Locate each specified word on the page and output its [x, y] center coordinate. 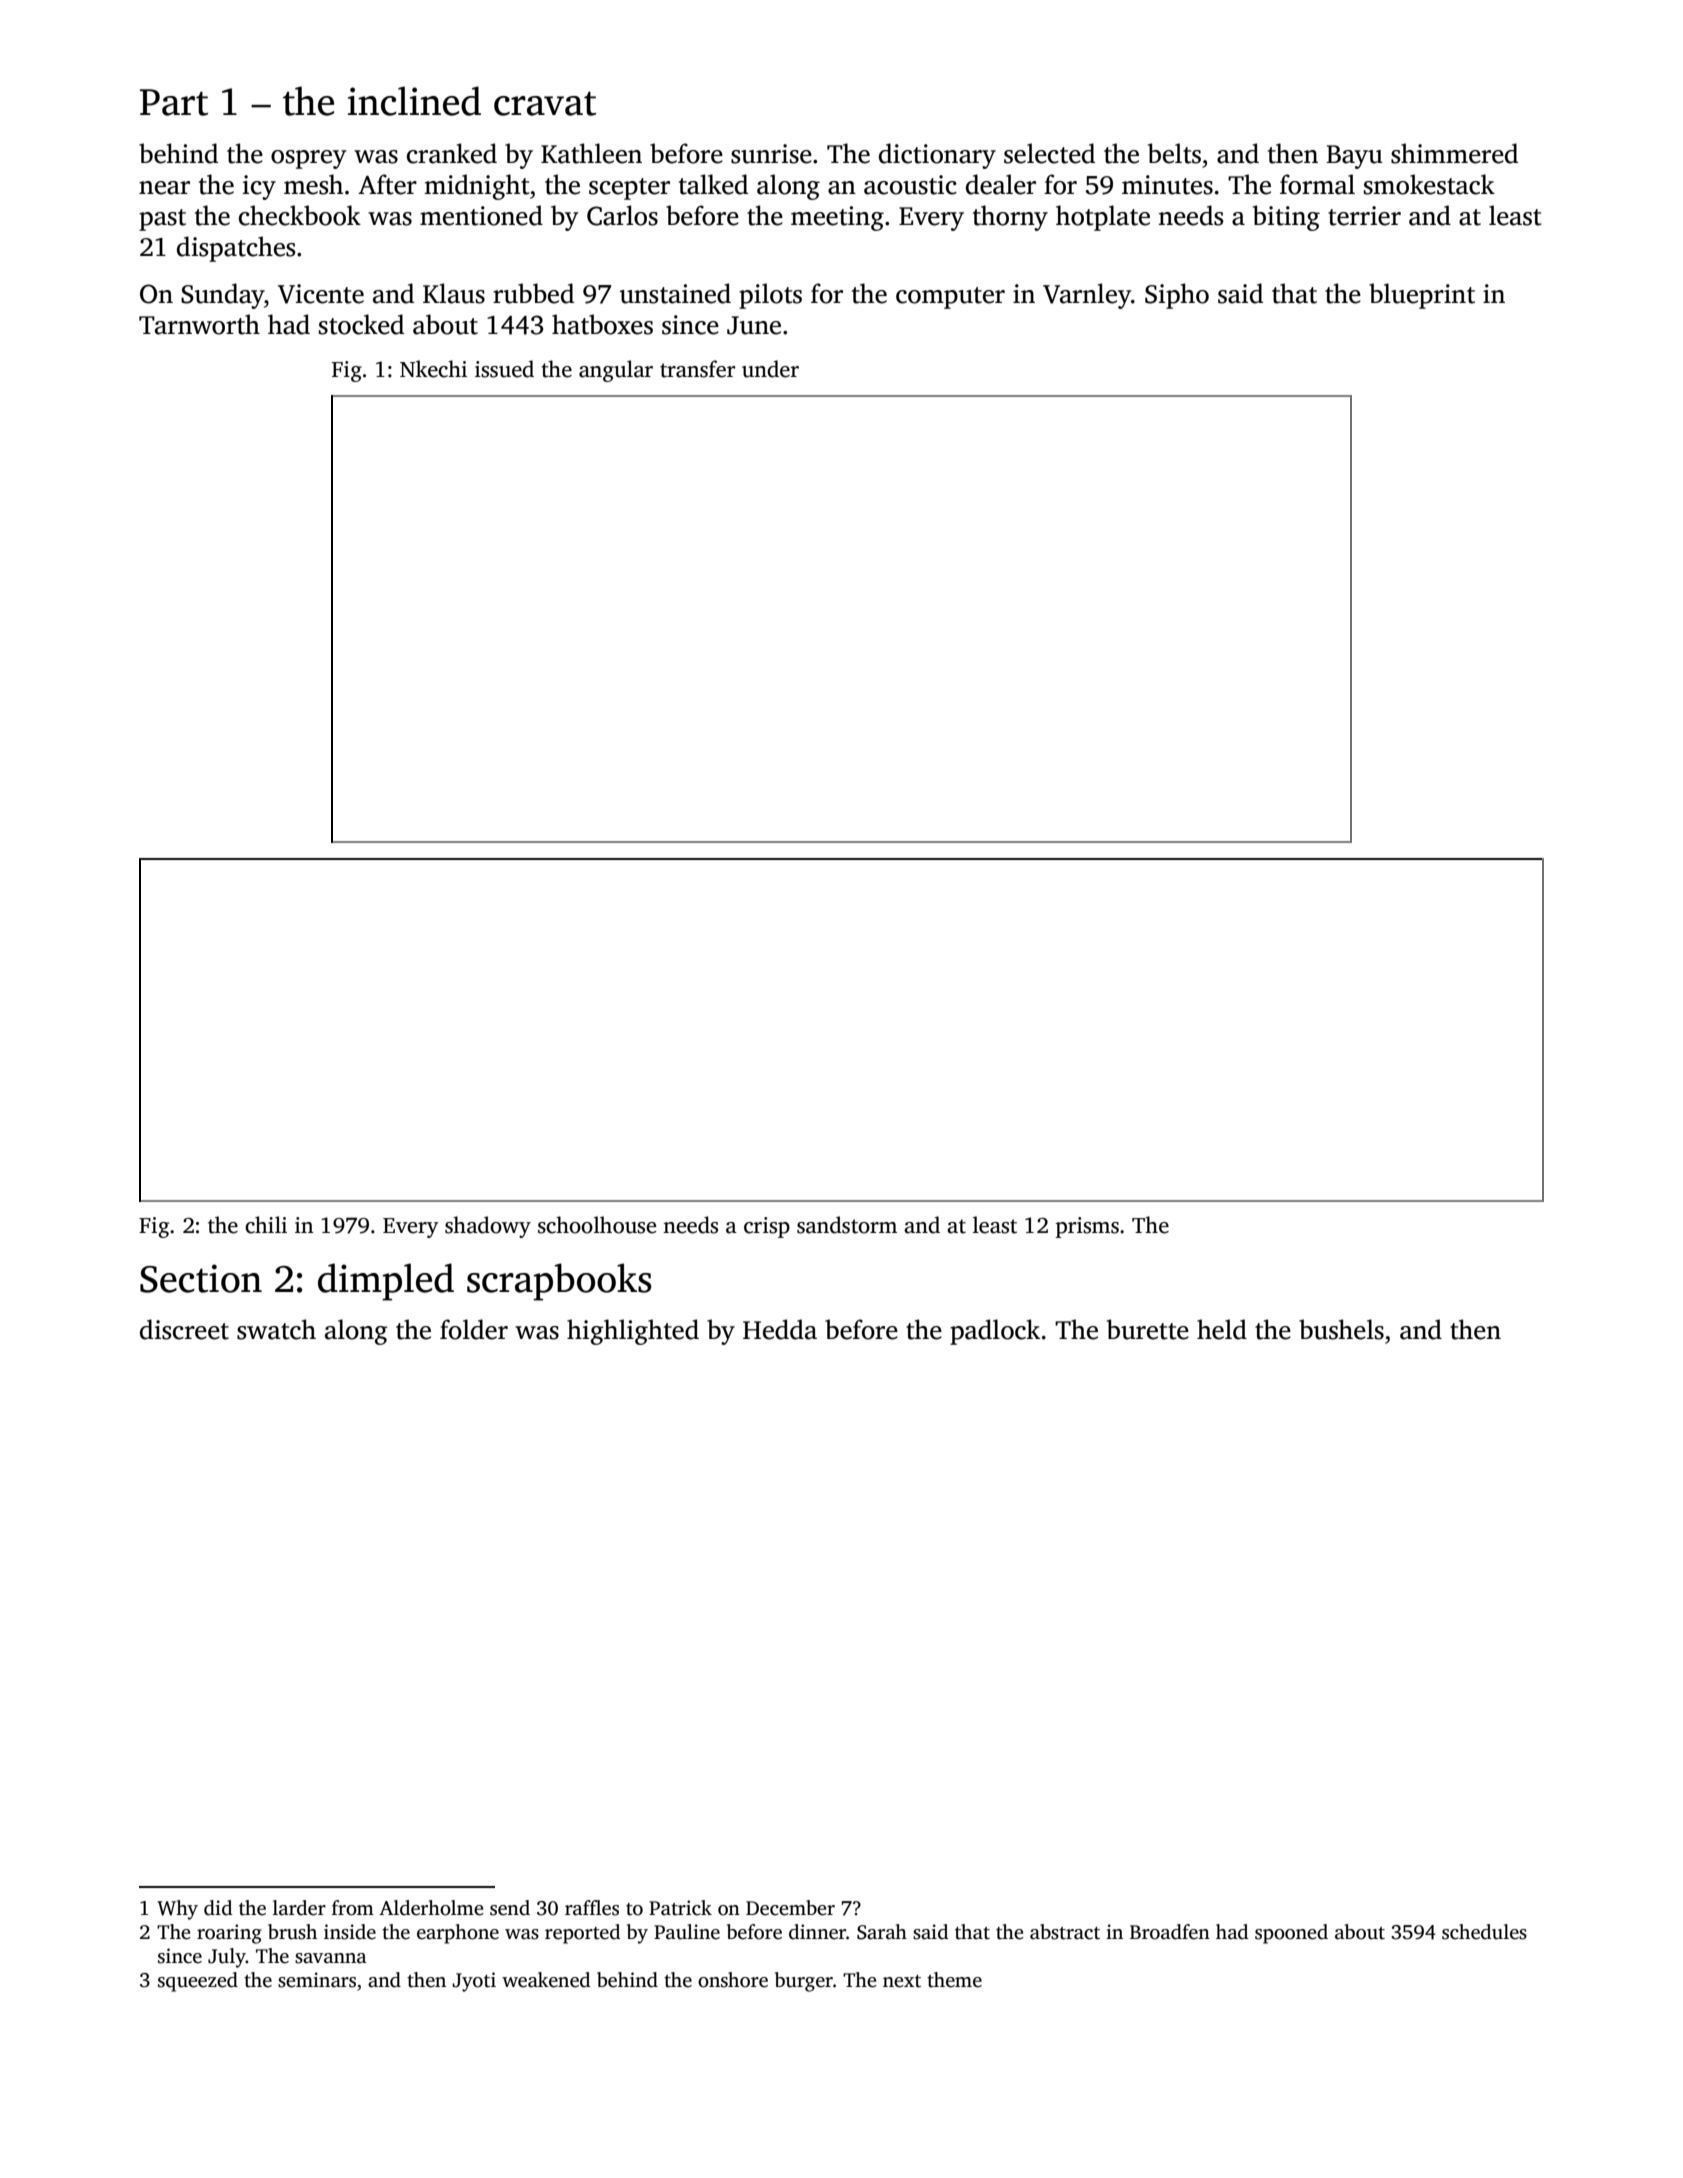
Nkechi [433, 369]
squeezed [198, 1982]
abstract [1065, 1932]
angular [616, 371]
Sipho [1177, 296]
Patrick [680, 1908]
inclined [414, 101]
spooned [1291, 1934]
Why [177, 1910]
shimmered [1454, 153]
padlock [995, 1332]
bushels [1341, 1329]
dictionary [937, 156]
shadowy [488, 1227]
